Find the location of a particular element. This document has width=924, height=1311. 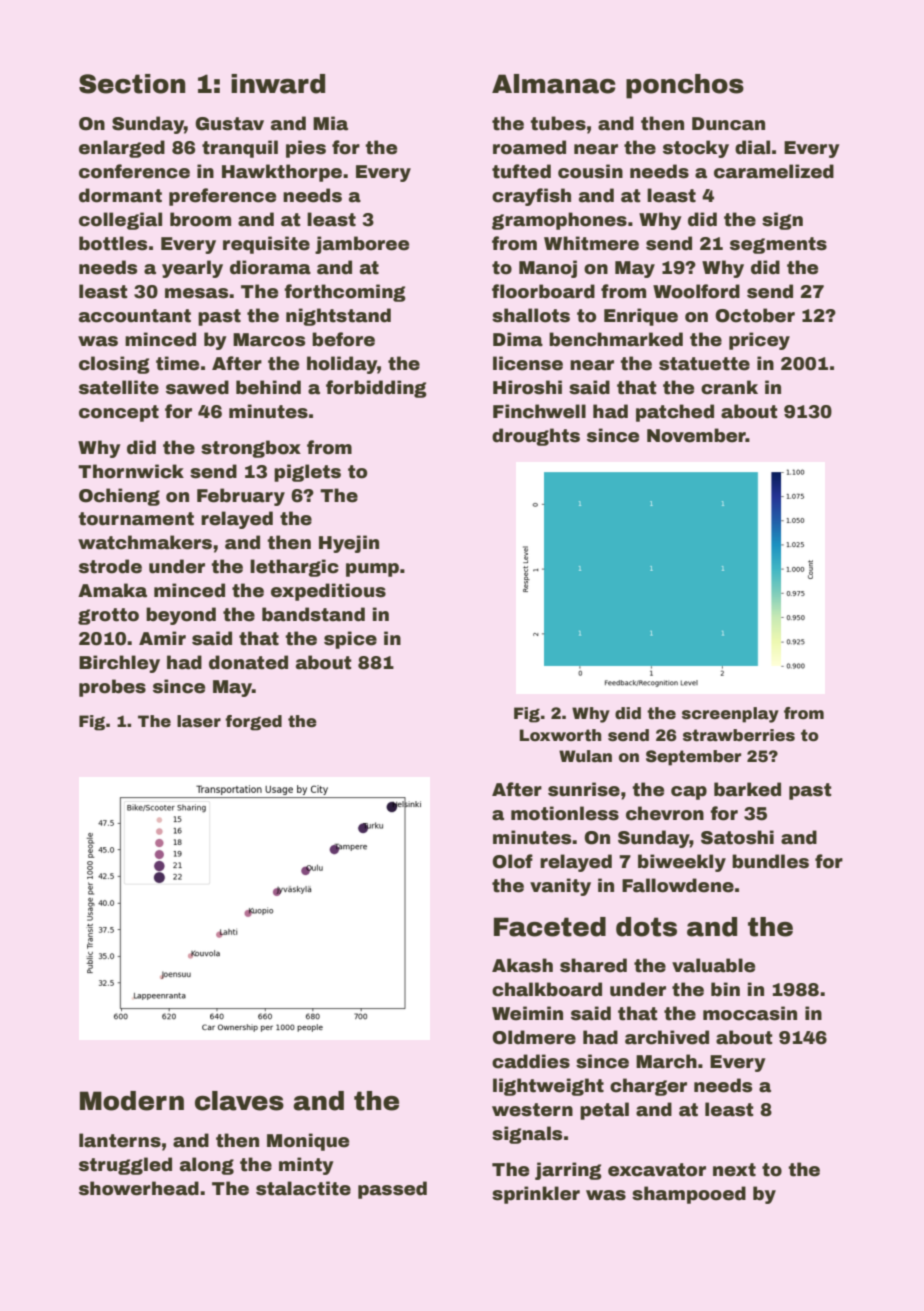

bundles is located at coordinates (770, 861).
